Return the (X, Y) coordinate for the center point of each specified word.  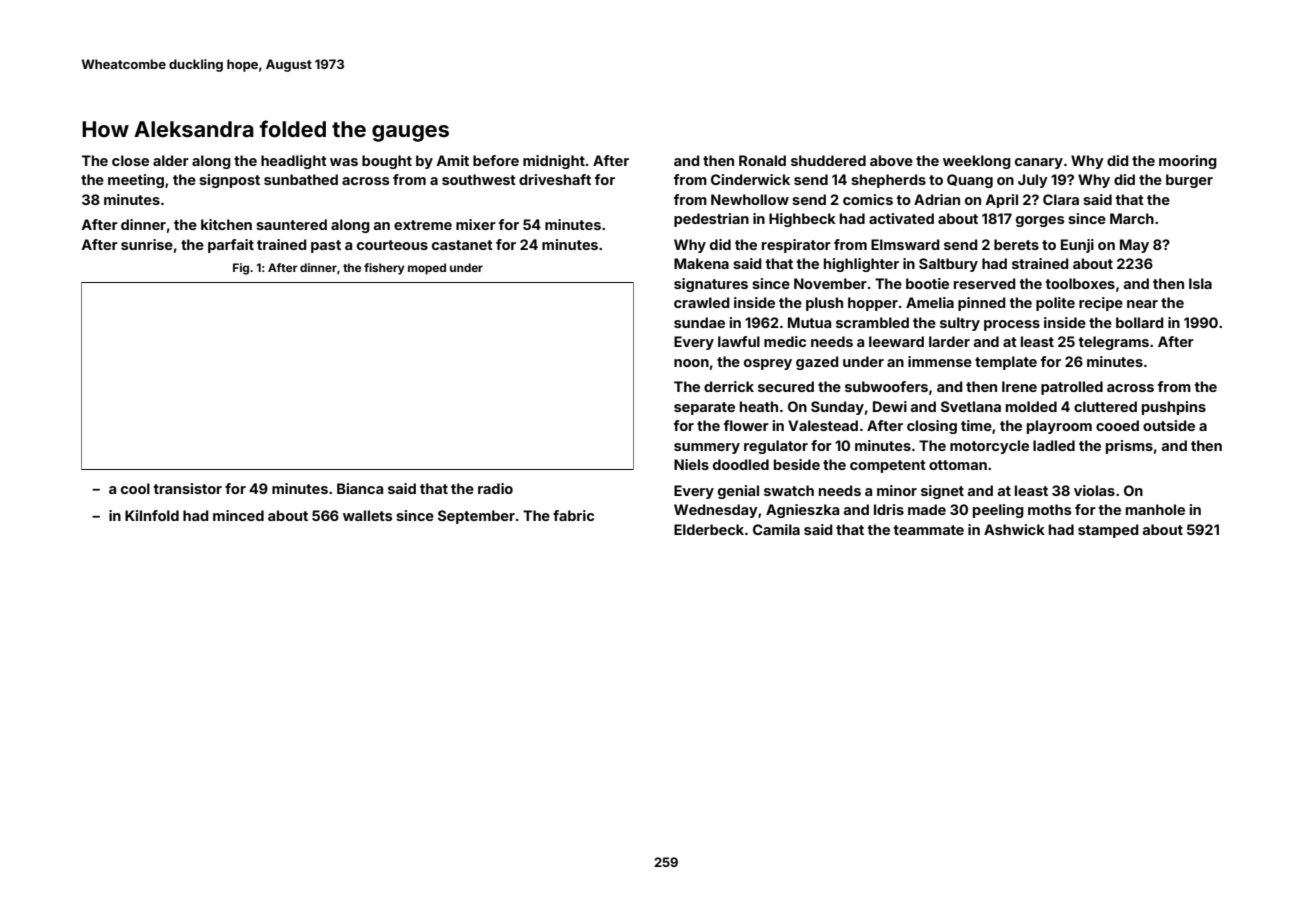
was (344, 162)
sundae (699, 322)
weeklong (977, 162)
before (496, 160)
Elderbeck (709, 529)
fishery (384, 269)
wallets (368, 515)
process (1012, 325)
